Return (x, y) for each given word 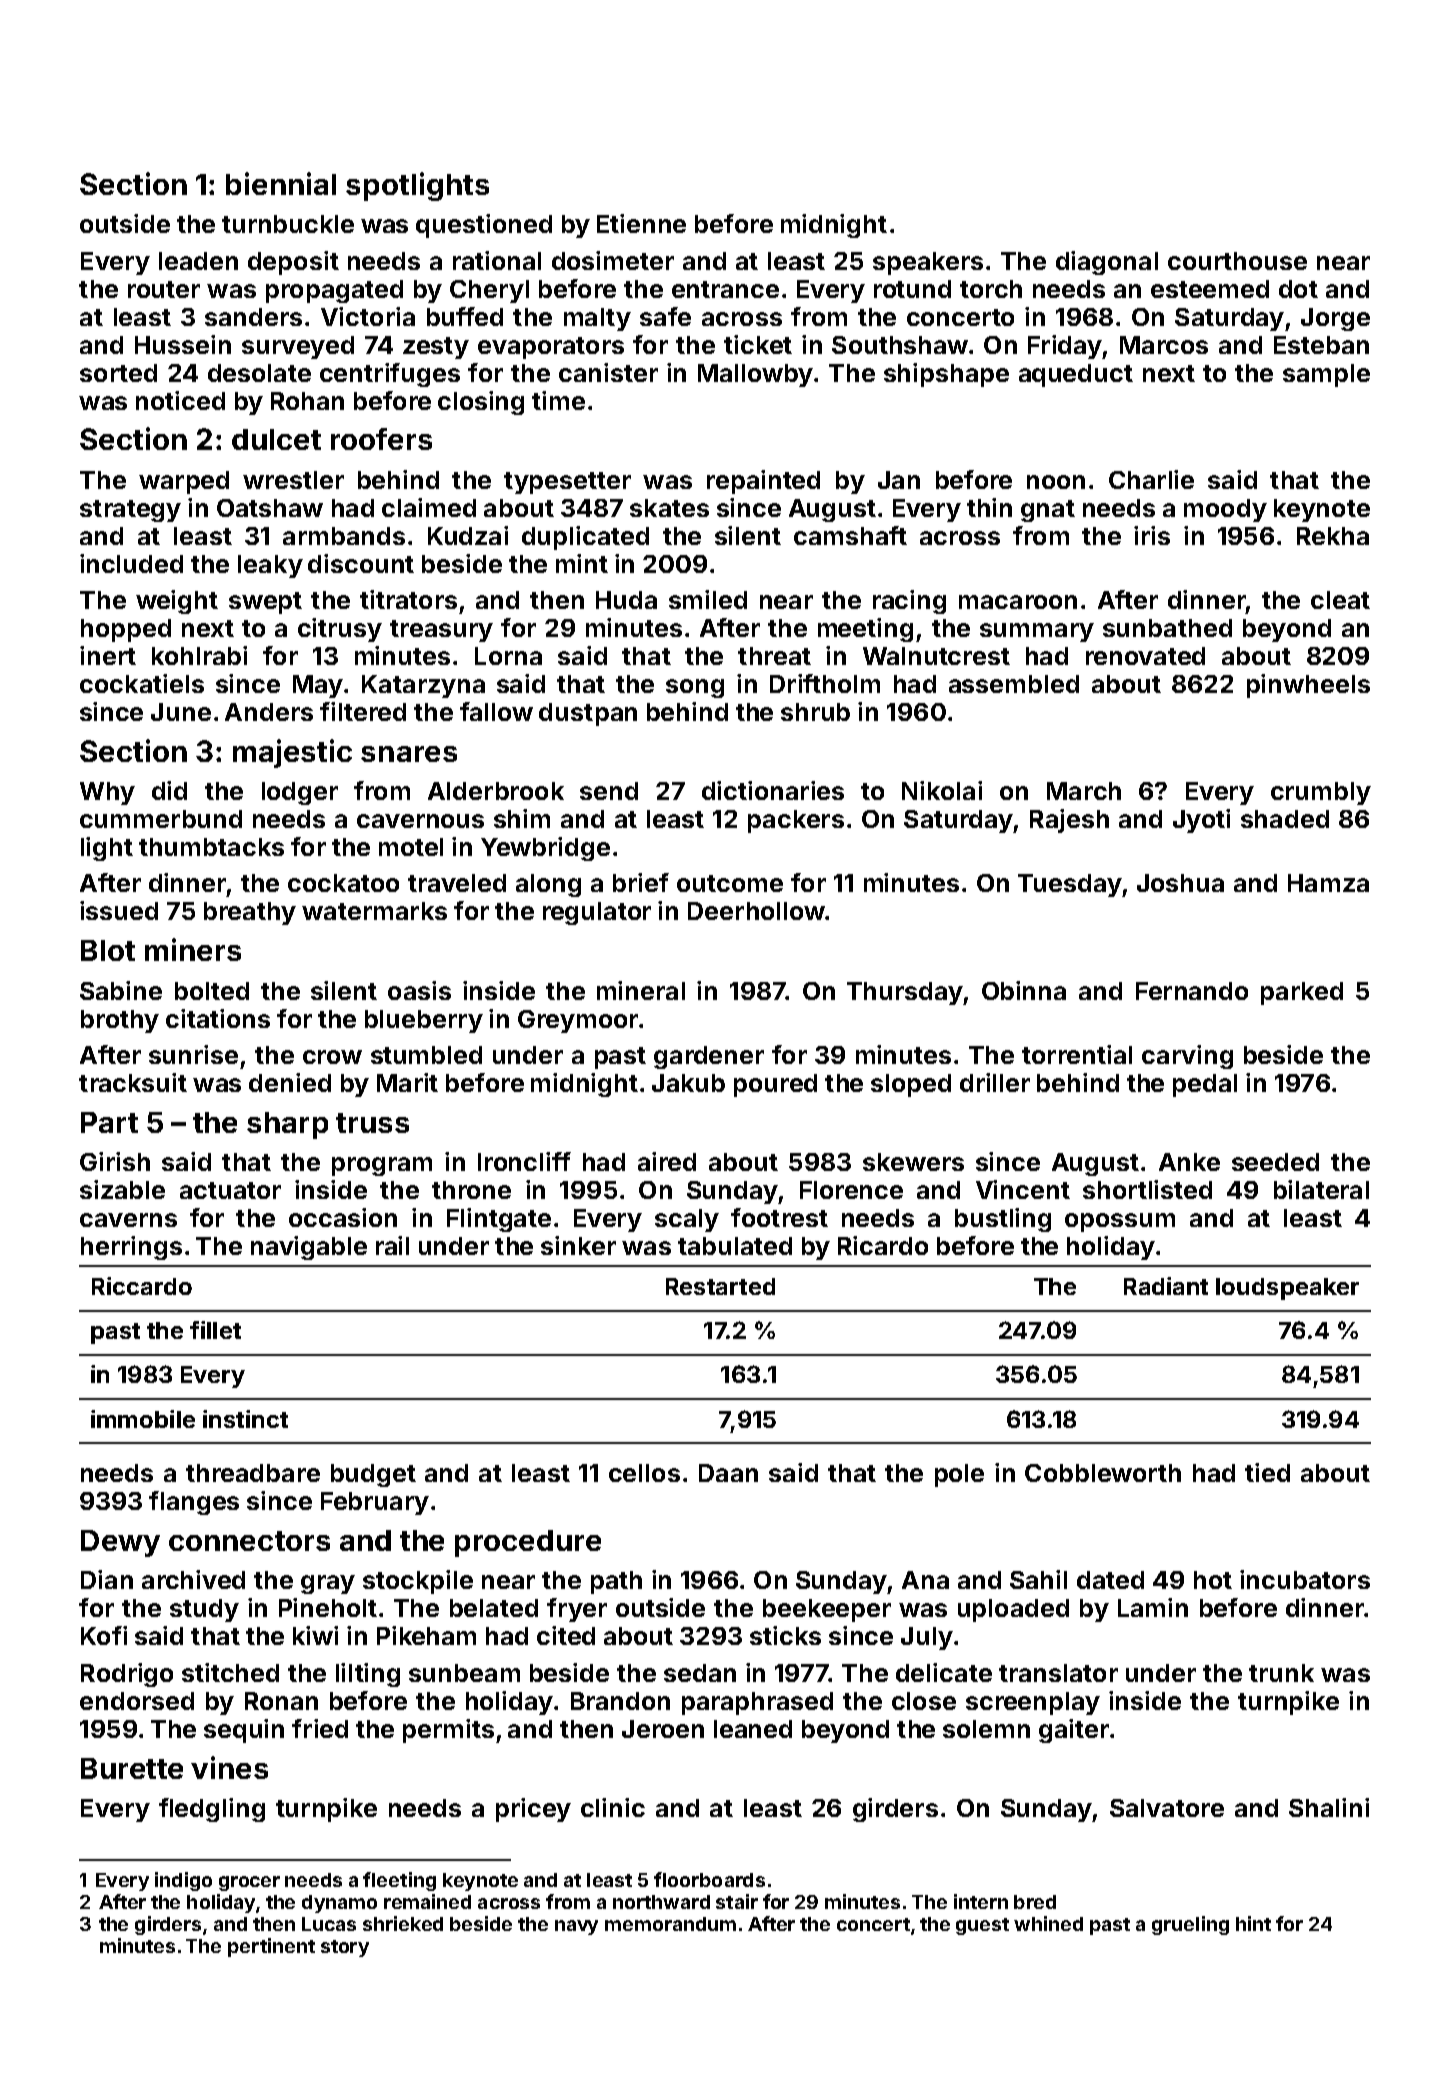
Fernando (1192, 991)
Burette (132, 1768)
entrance (725, 289)
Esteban (1321, 345)
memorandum (670, 1924)
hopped (126, 630)
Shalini (1329, 1807)
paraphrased (757, 1703)
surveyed (298, 347)
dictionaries (773, 790)
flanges (194, 1503)
